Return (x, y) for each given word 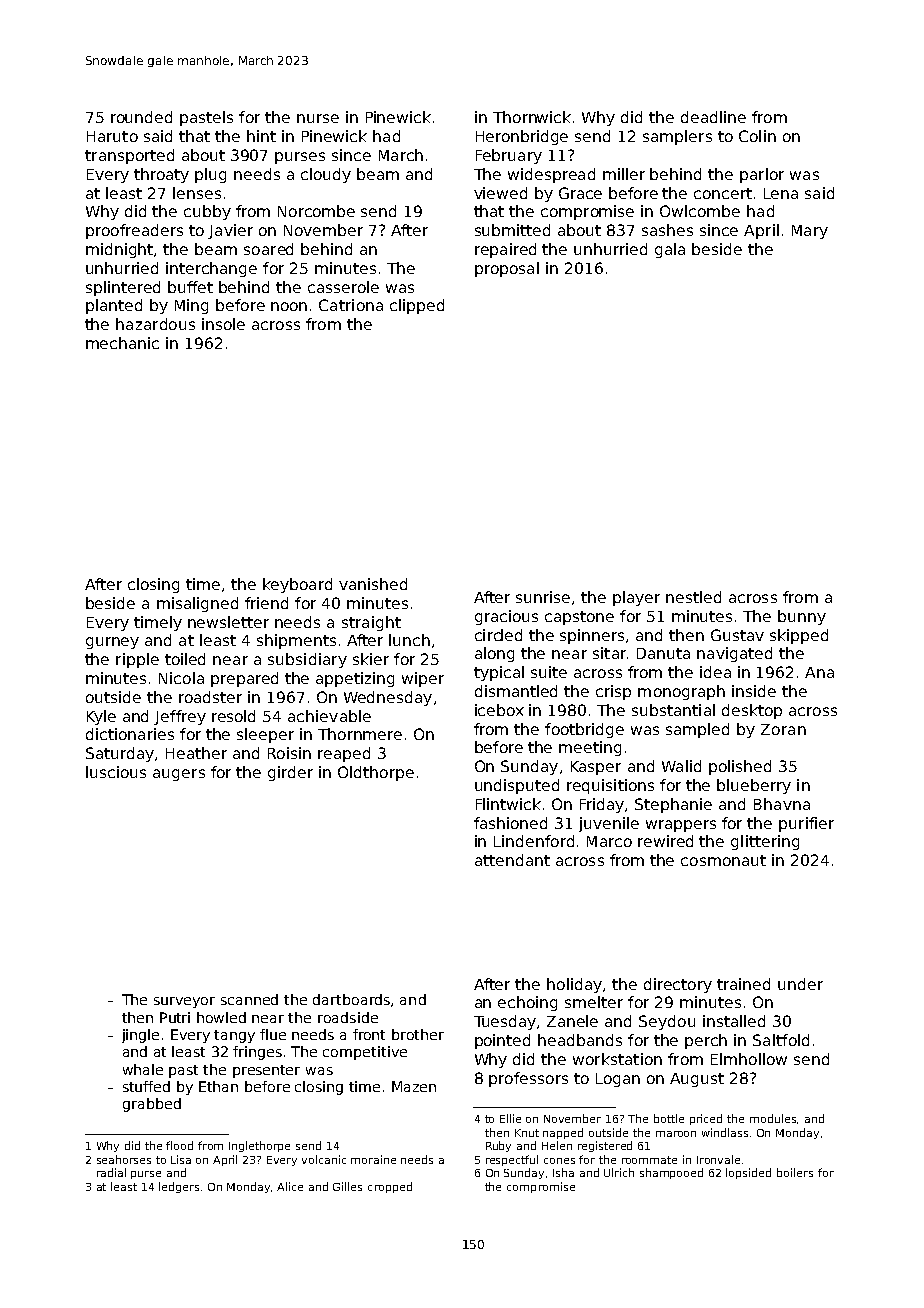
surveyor (184, 1002)
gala (670, 250)
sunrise (543, 597)
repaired (505, 250)
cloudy (326, 175)
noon (289, 306)
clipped (417, 306)
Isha (563, 1172)
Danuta (663, 653)
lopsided (748, 1173)
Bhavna (782, 804)
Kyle (101, 717)
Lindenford (534, 841)
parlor (762, 175)
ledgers (179, 1187)
